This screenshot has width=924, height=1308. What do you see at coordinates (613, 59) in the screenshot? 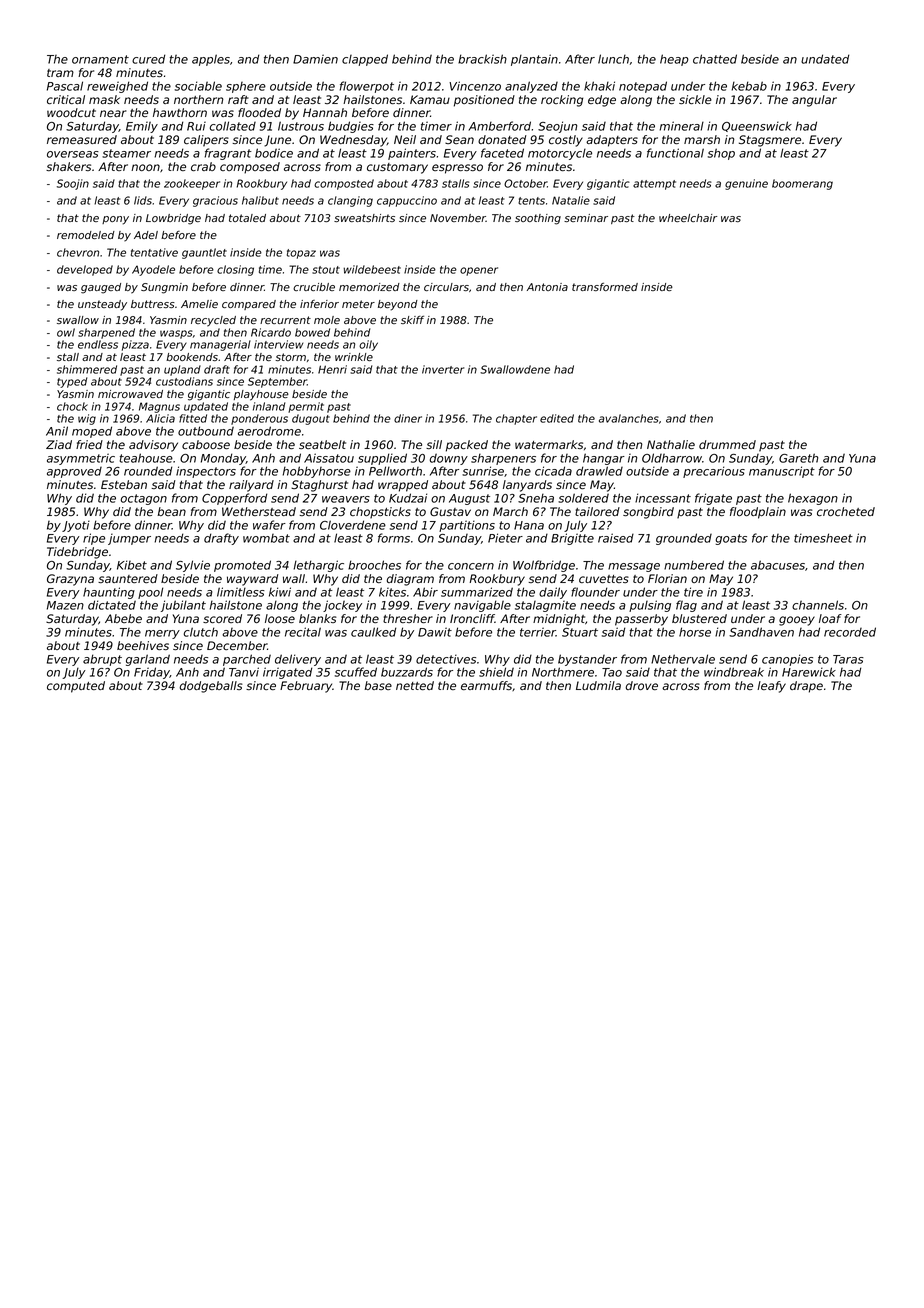
I see `lunch` at bounding box center [613, 59].
